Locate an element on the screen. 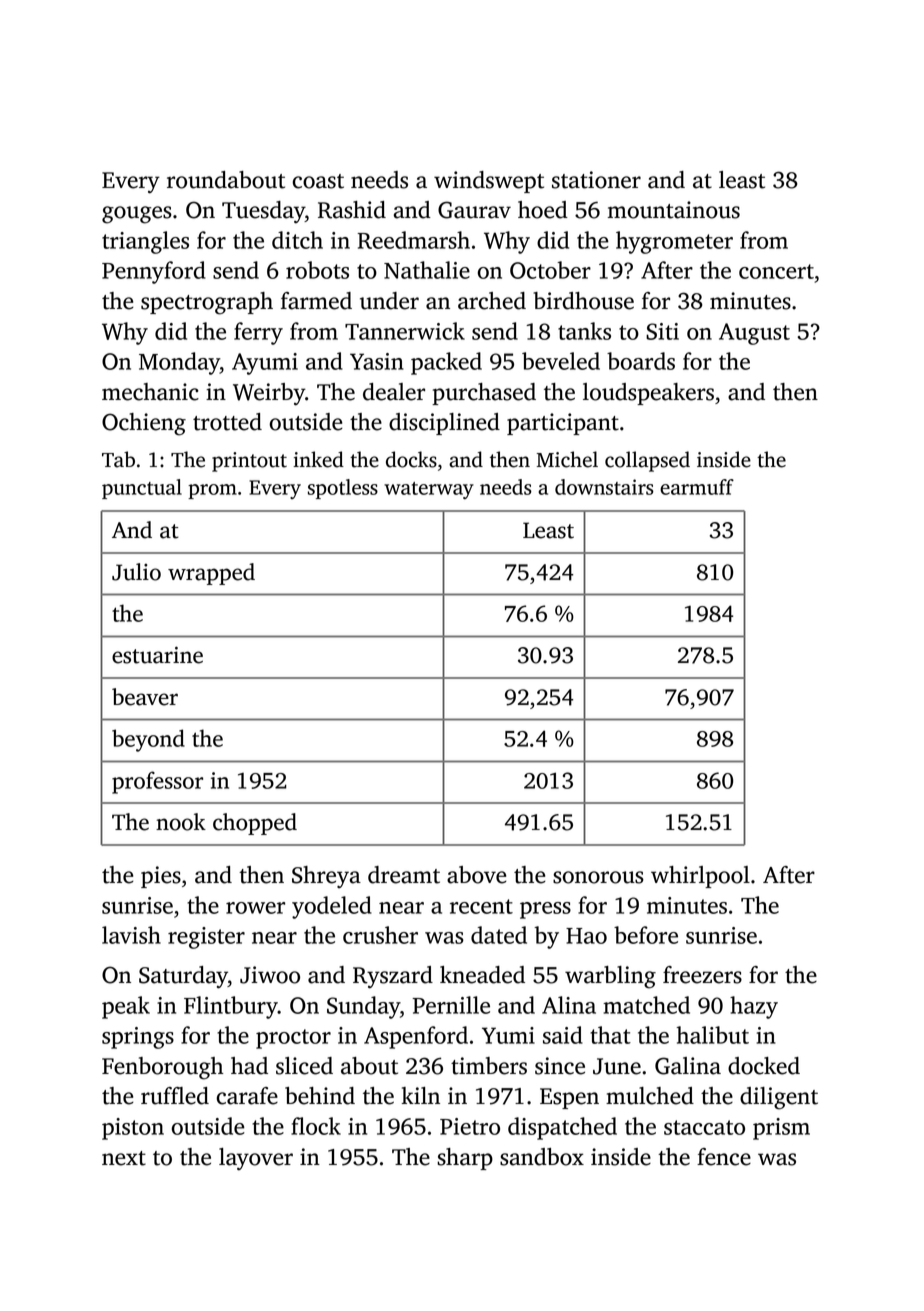  spotless is located at coordinates (343, 489).
